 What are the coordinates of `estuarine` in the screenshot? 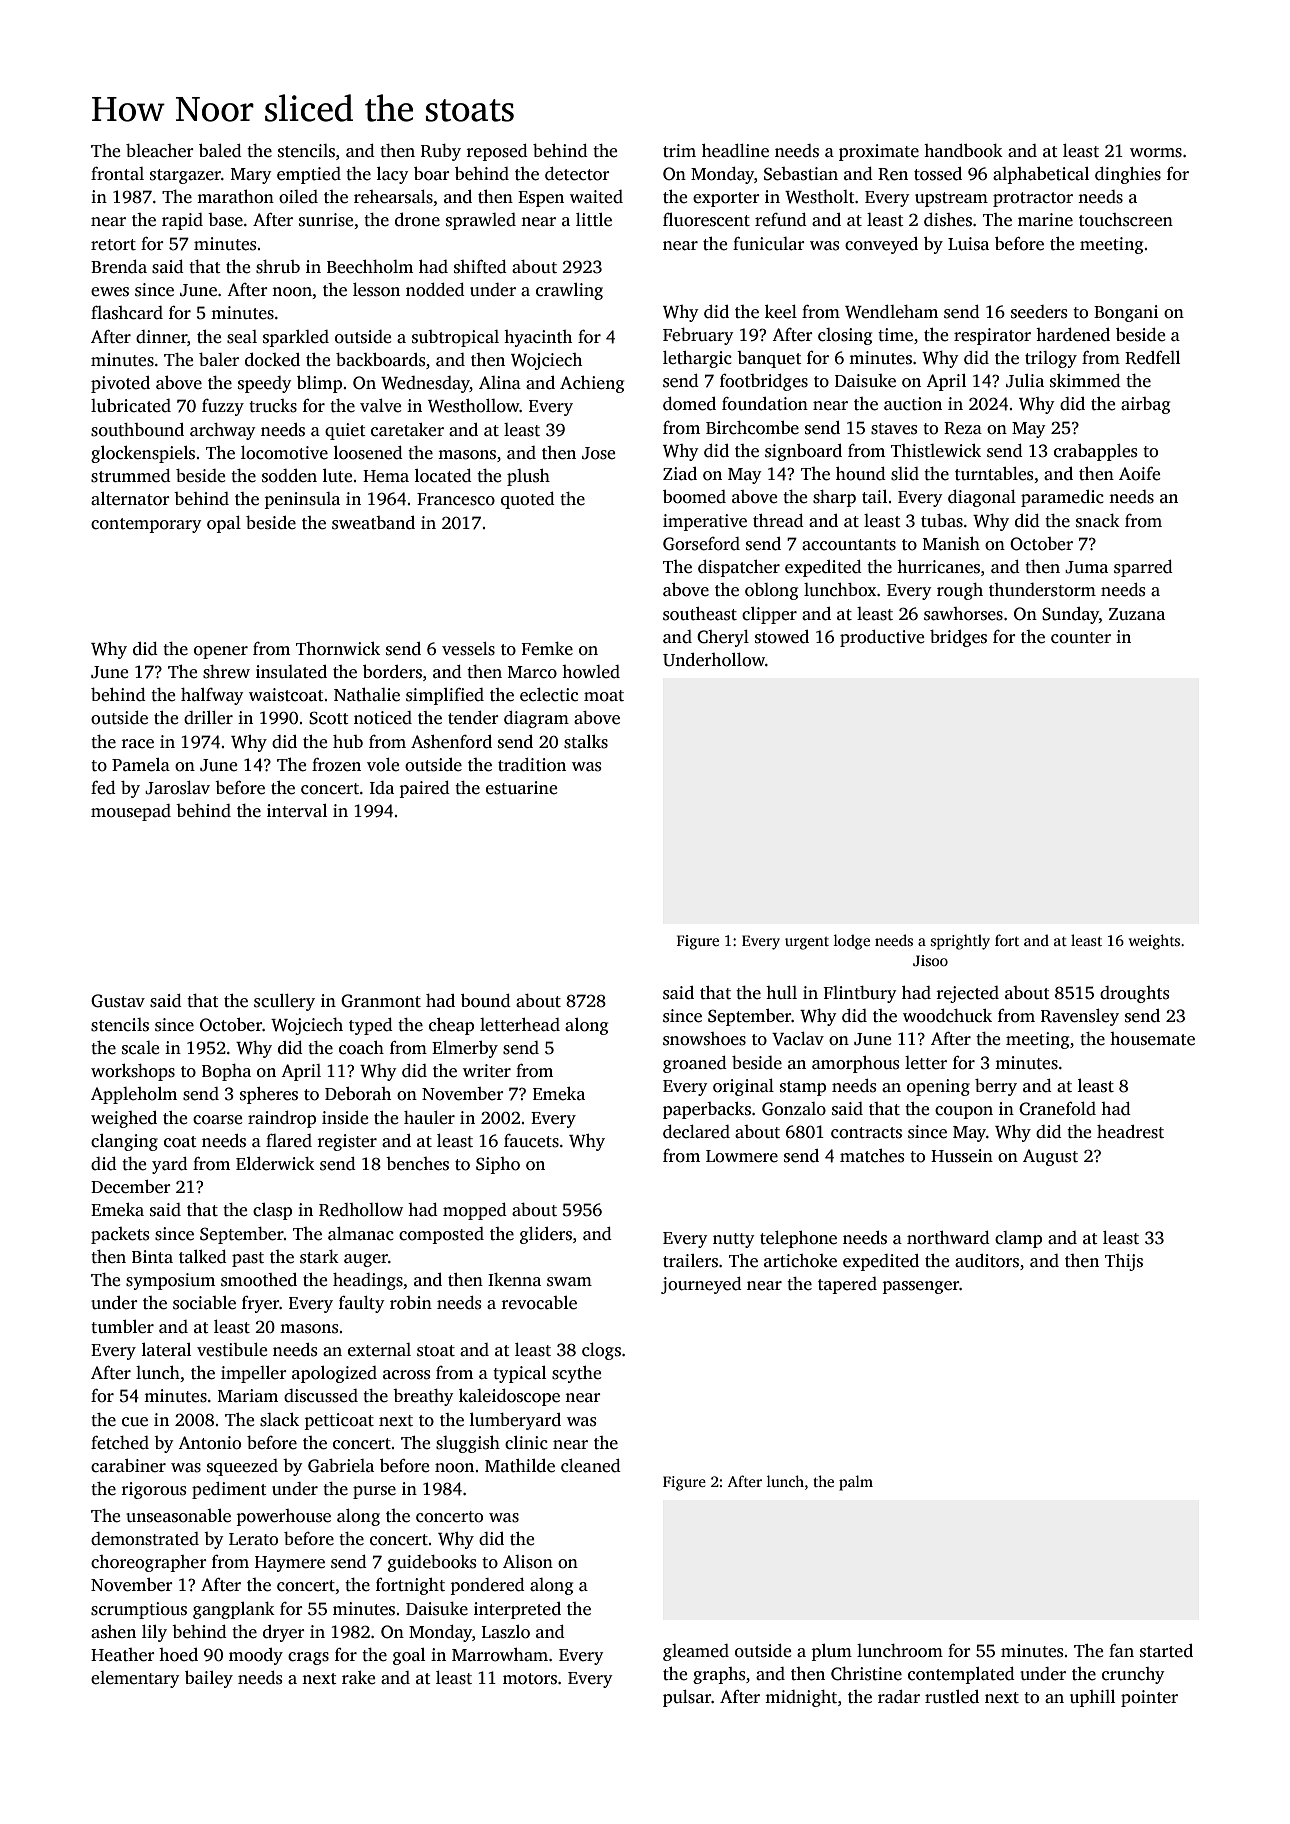 It's located at (521, 788).
